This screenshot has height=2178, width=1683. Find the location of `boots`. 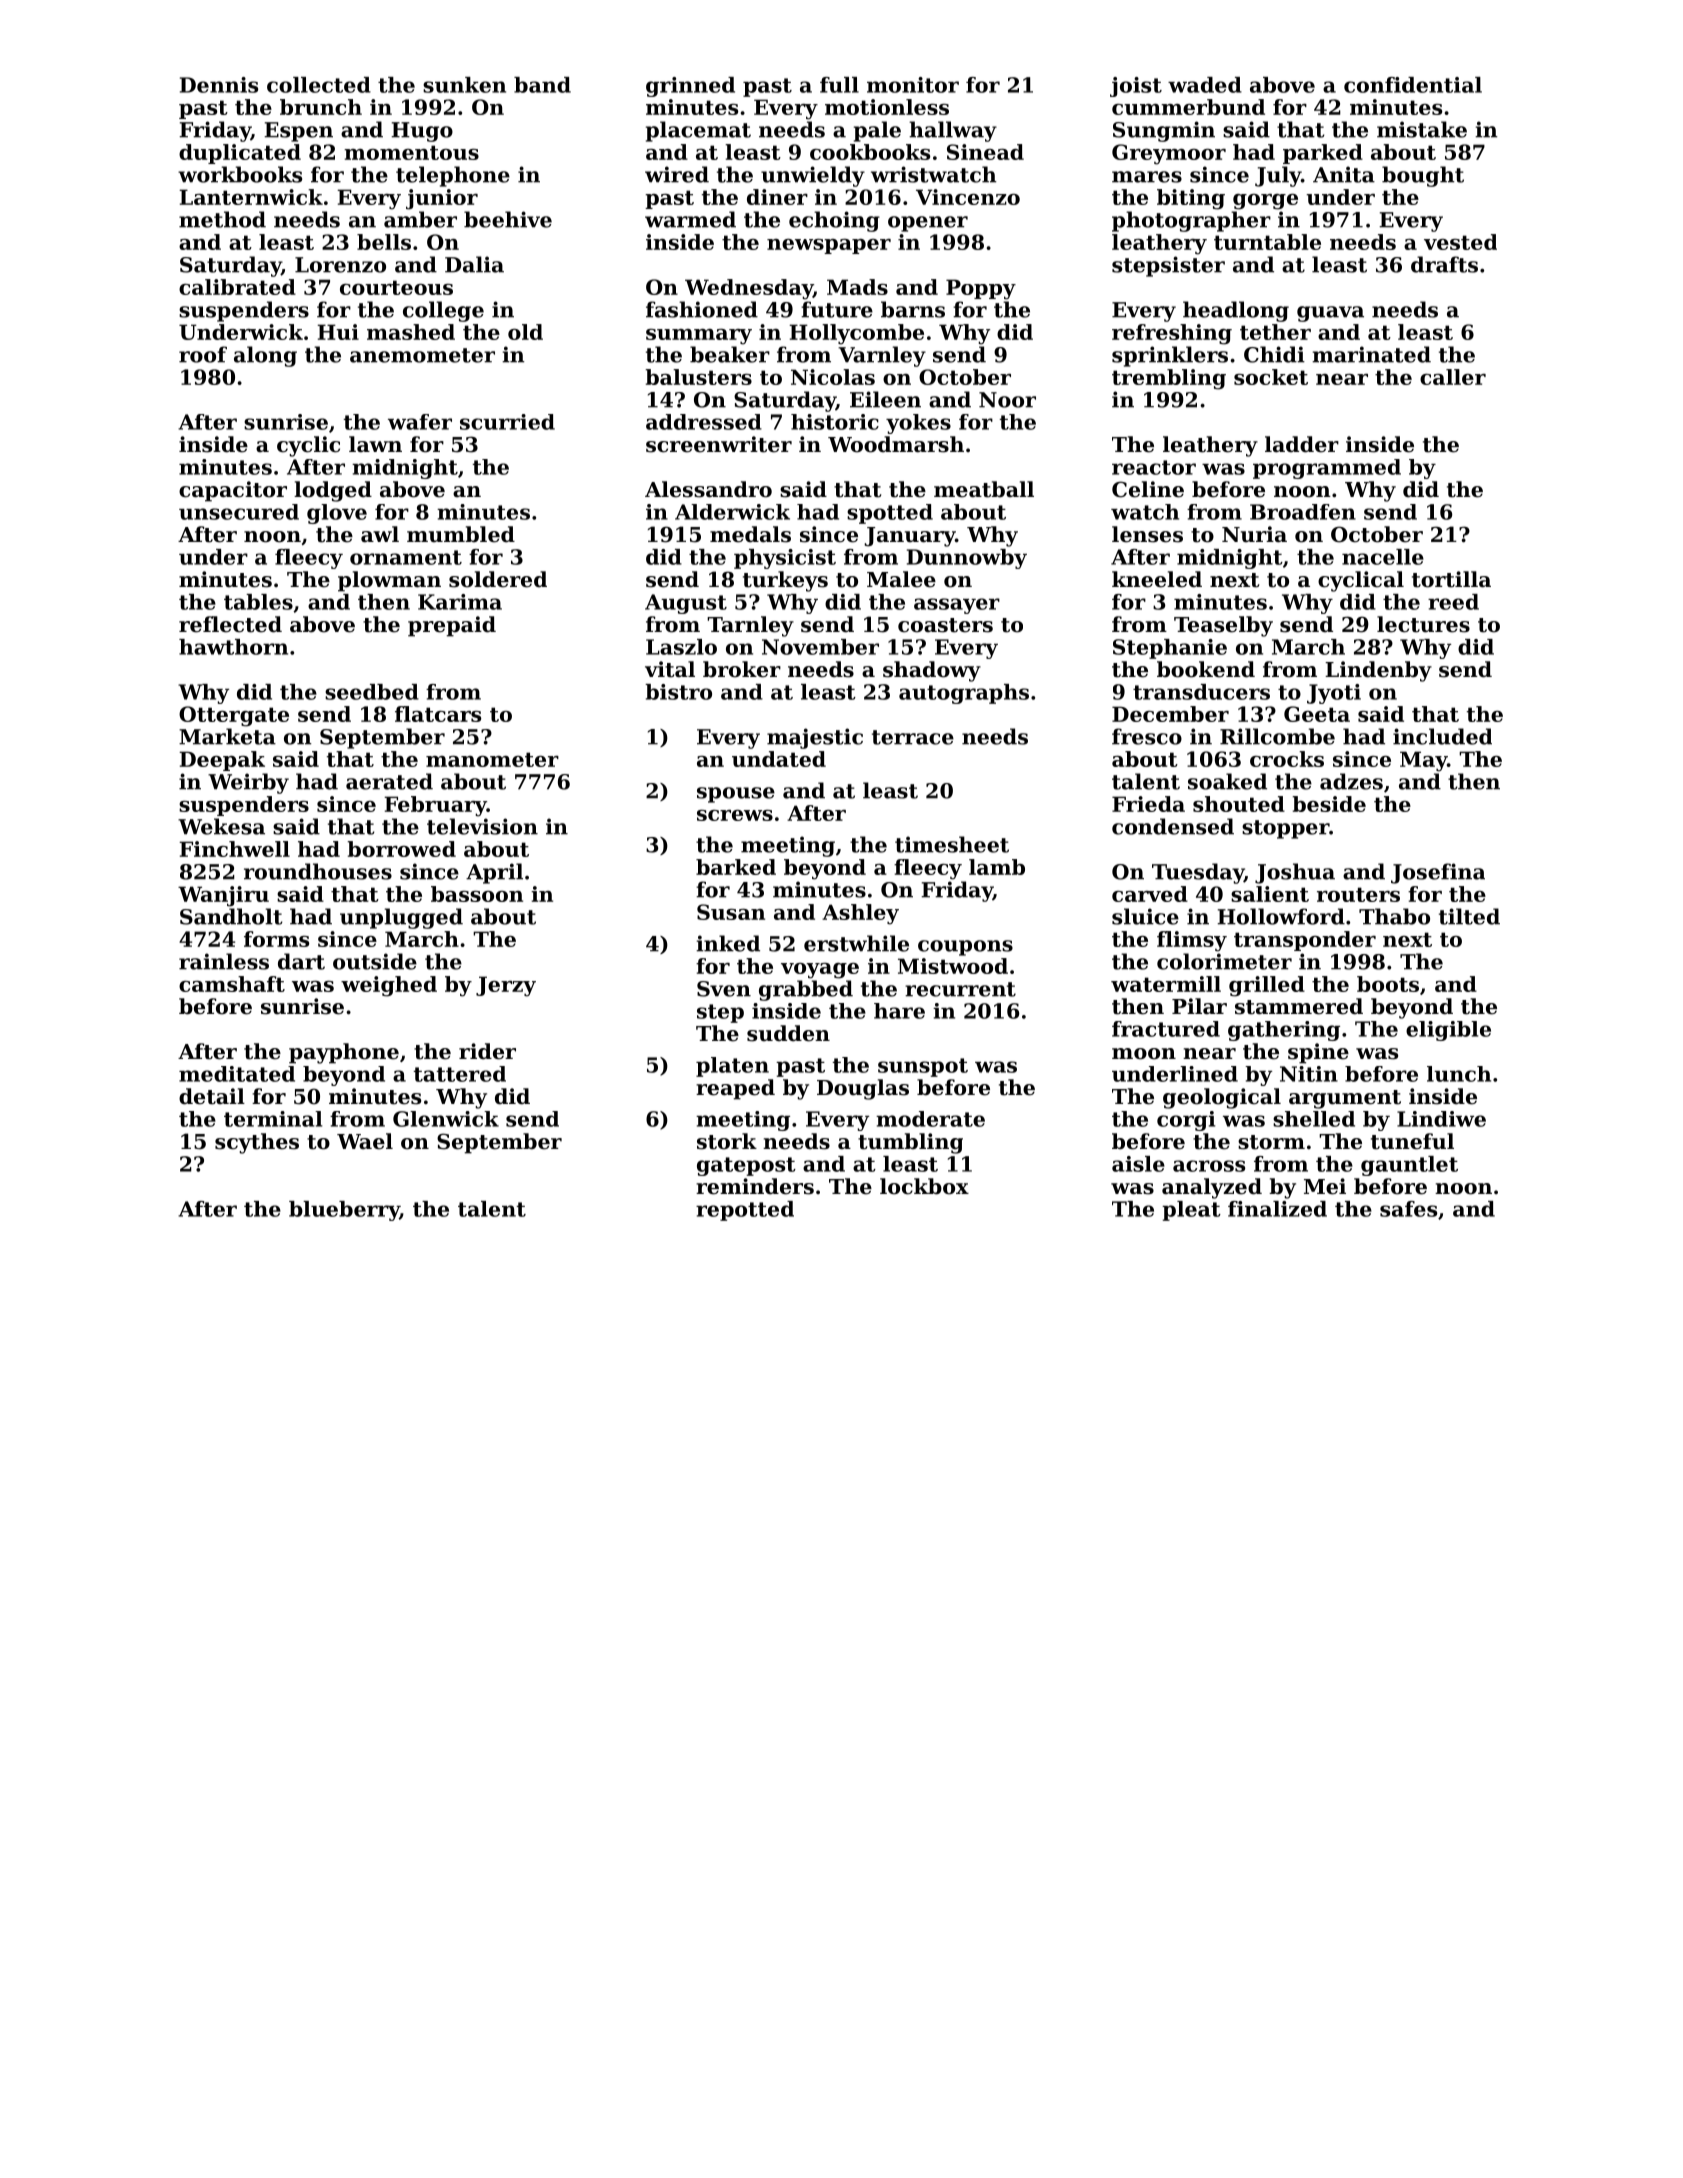

boots is located at coordinates (1388, 984).
